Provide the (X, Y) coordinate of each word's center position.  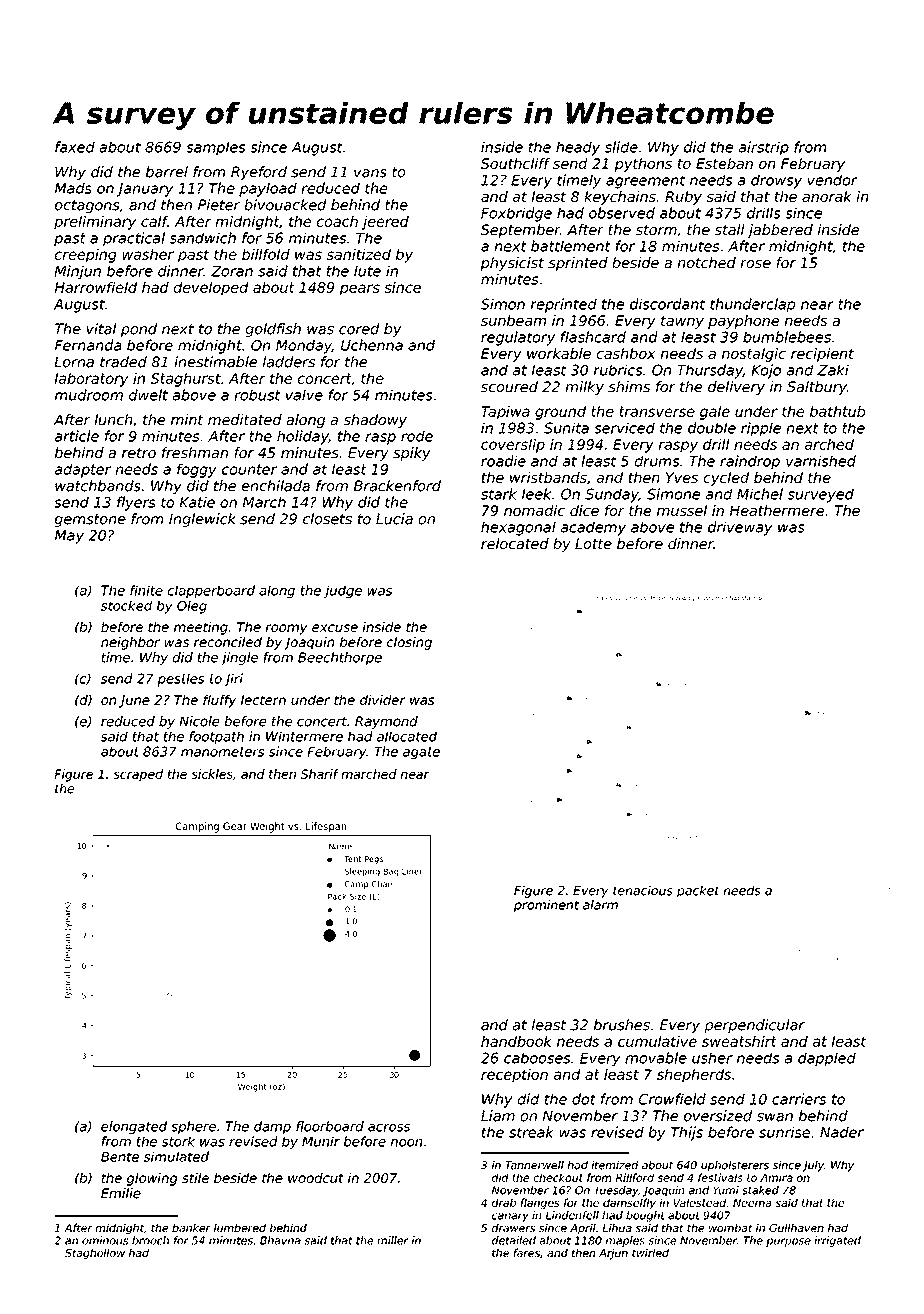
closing (409, 643)
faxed (75, 147)
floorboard (330, 1126)
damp (272, 1127)
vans (370, 173)
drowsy (776, 181)
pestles (181, 680)
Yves (682, 477)
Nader (842, 1132)
